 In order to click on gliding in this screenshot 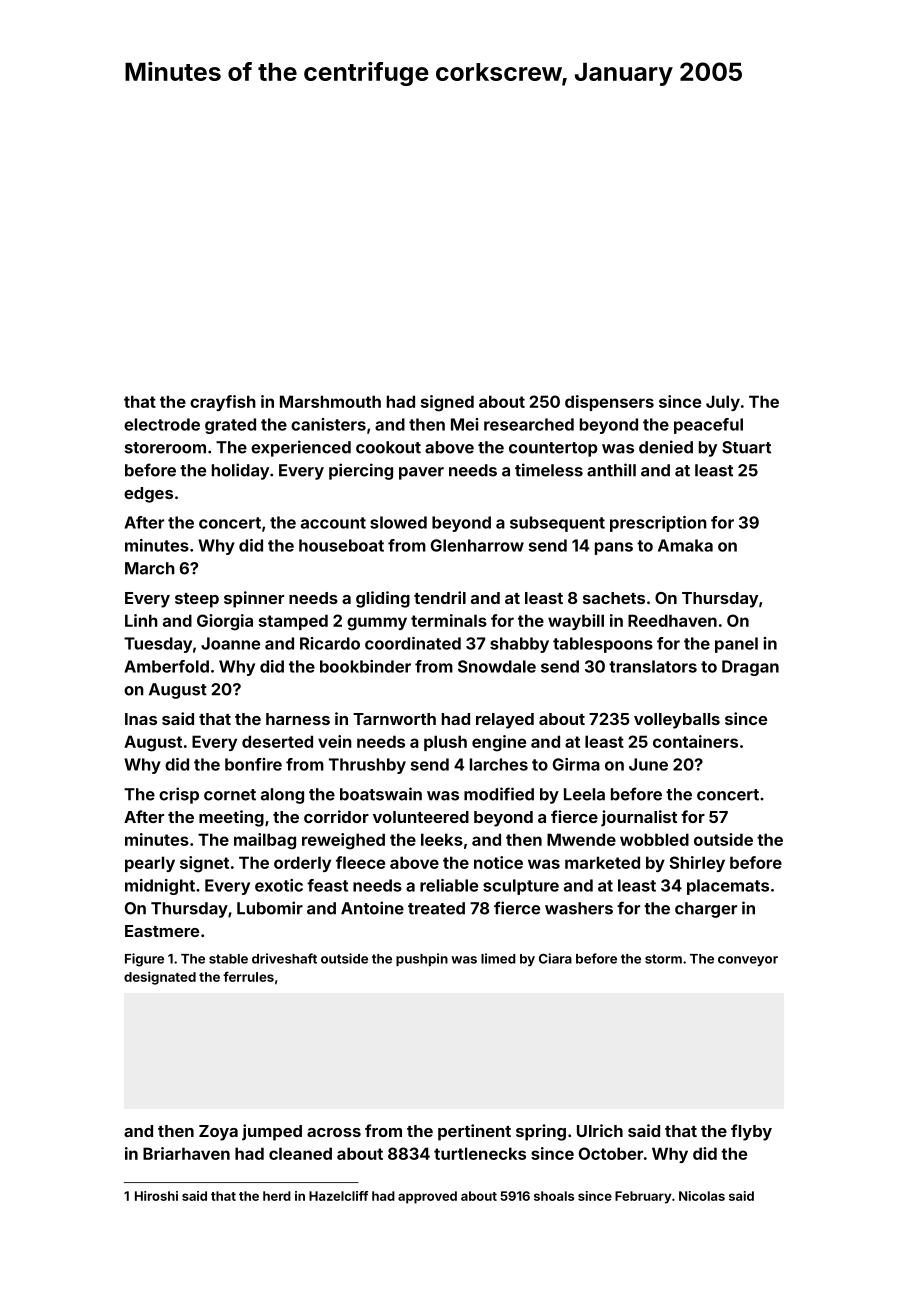, I will do `click(383, 599)`.
